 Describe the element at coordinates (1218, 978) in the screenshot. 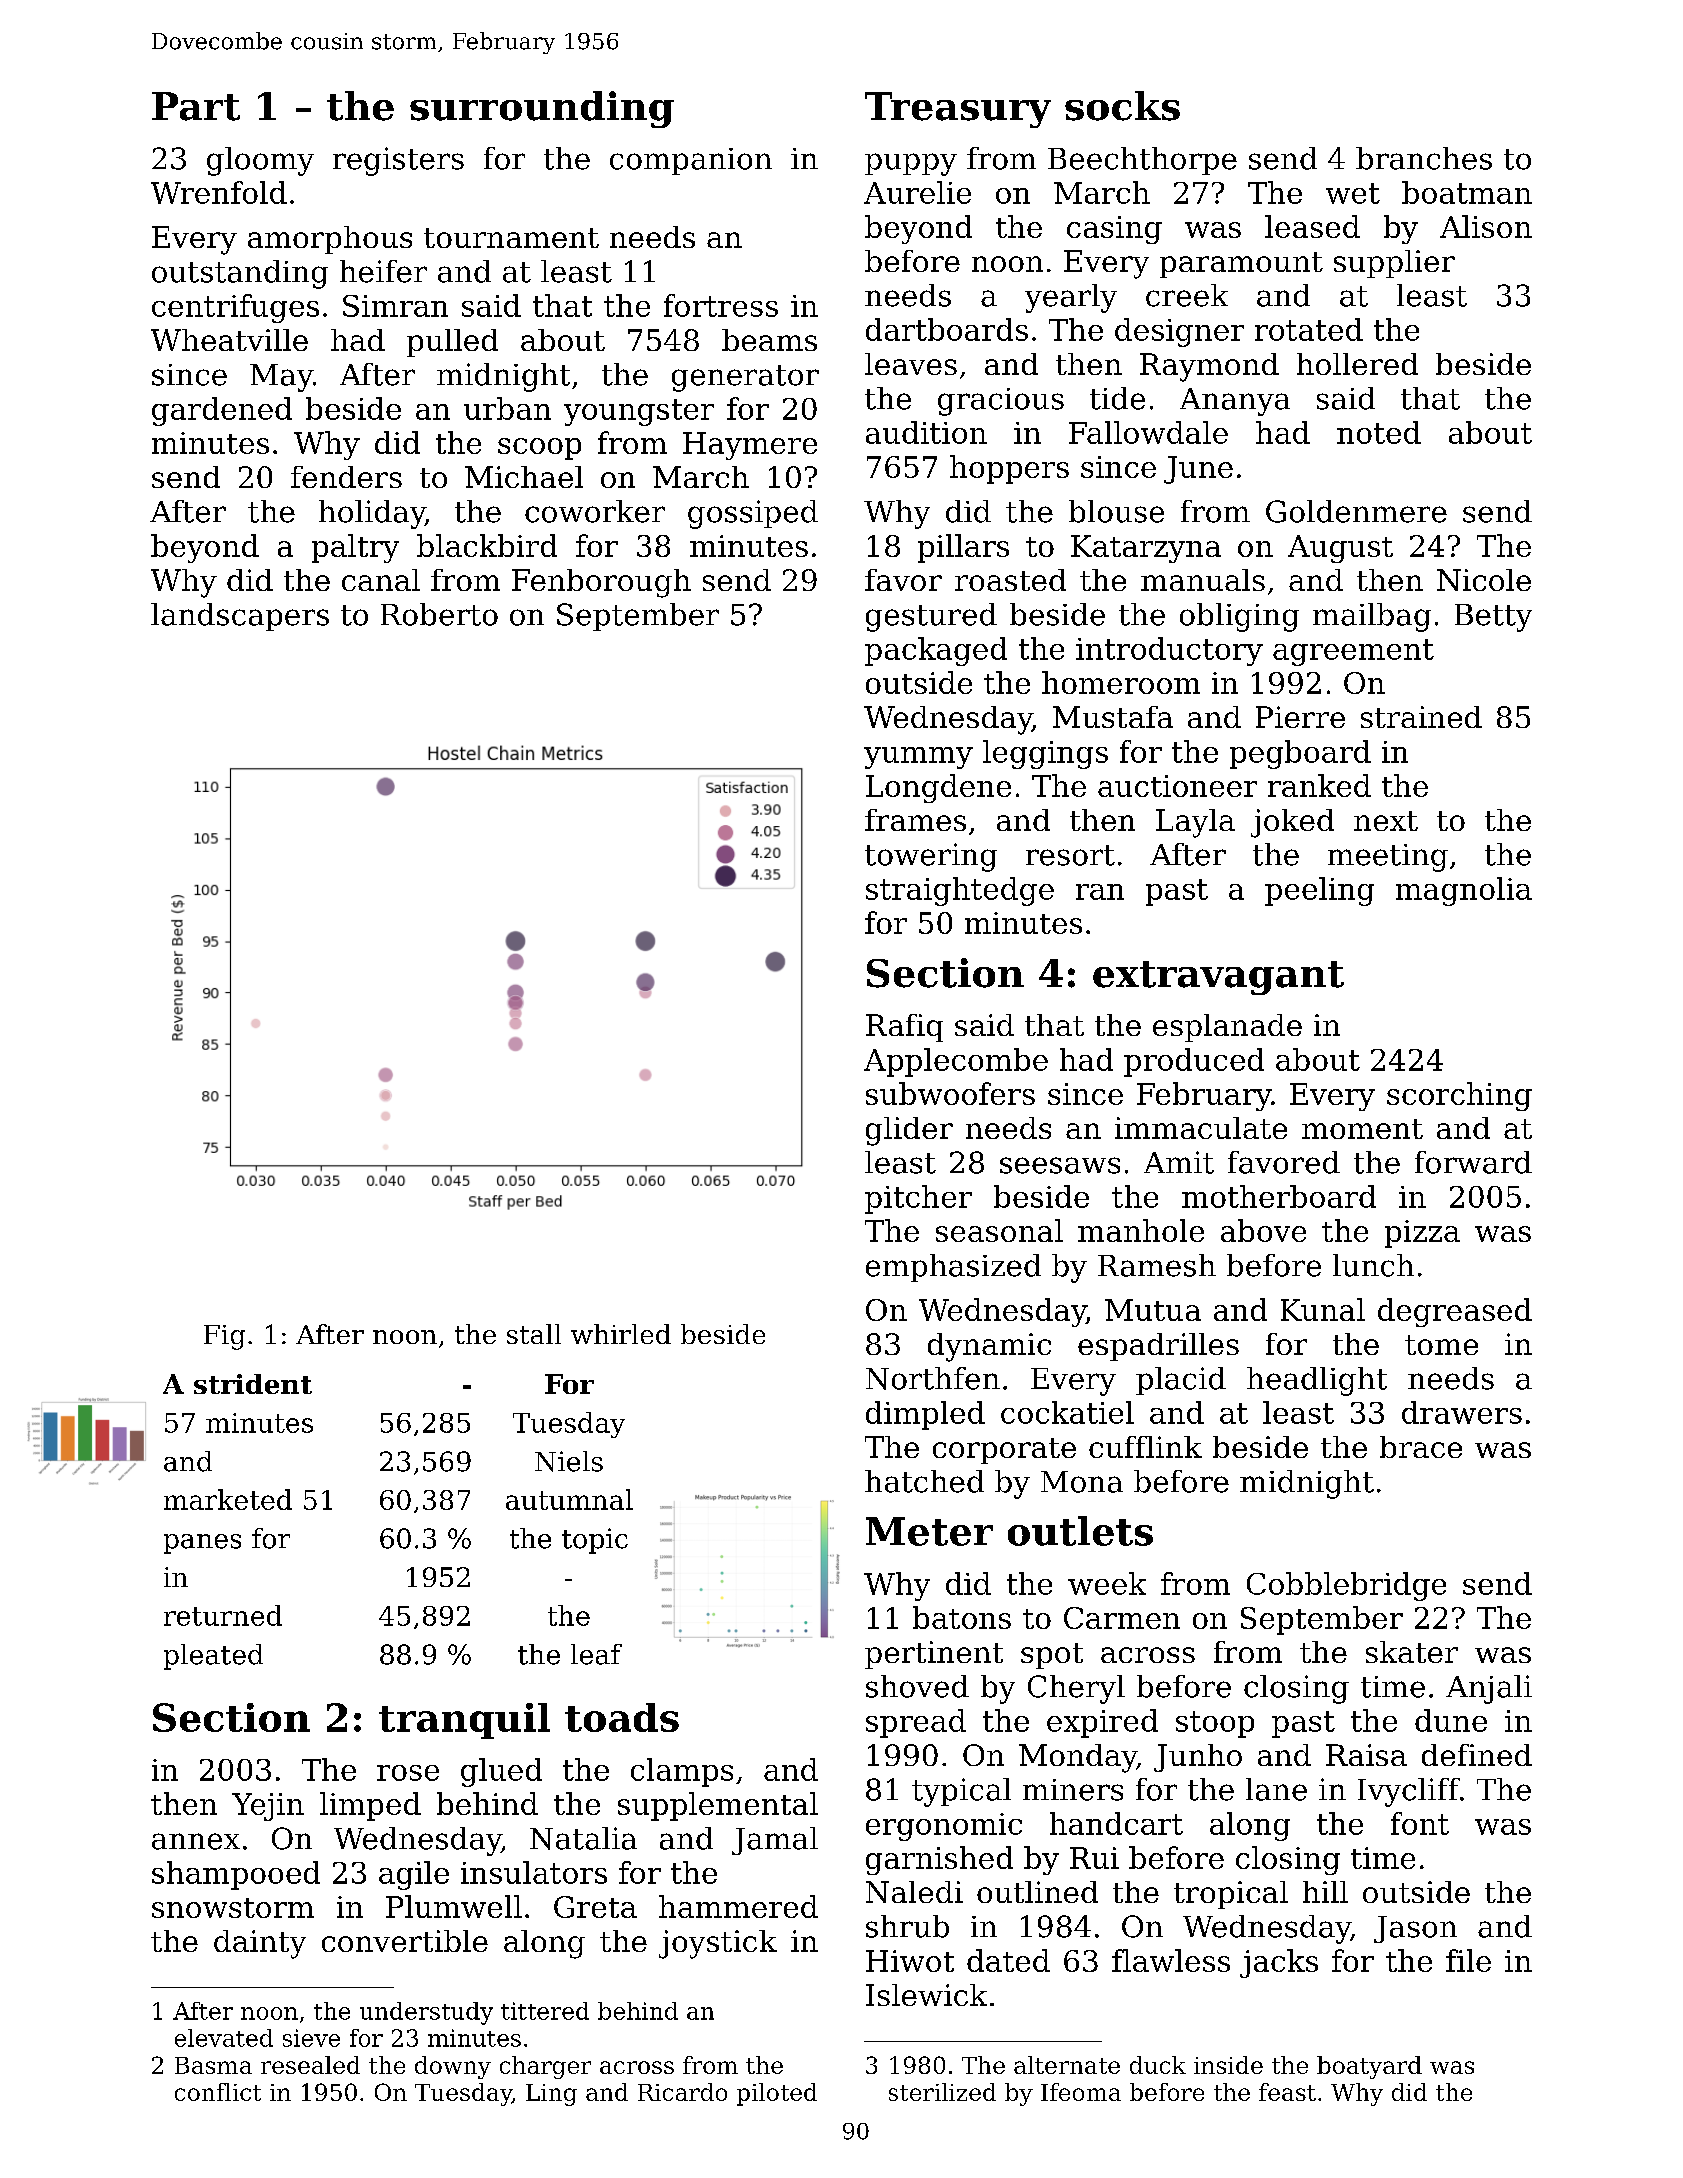

I see `extravagant` at that location.
